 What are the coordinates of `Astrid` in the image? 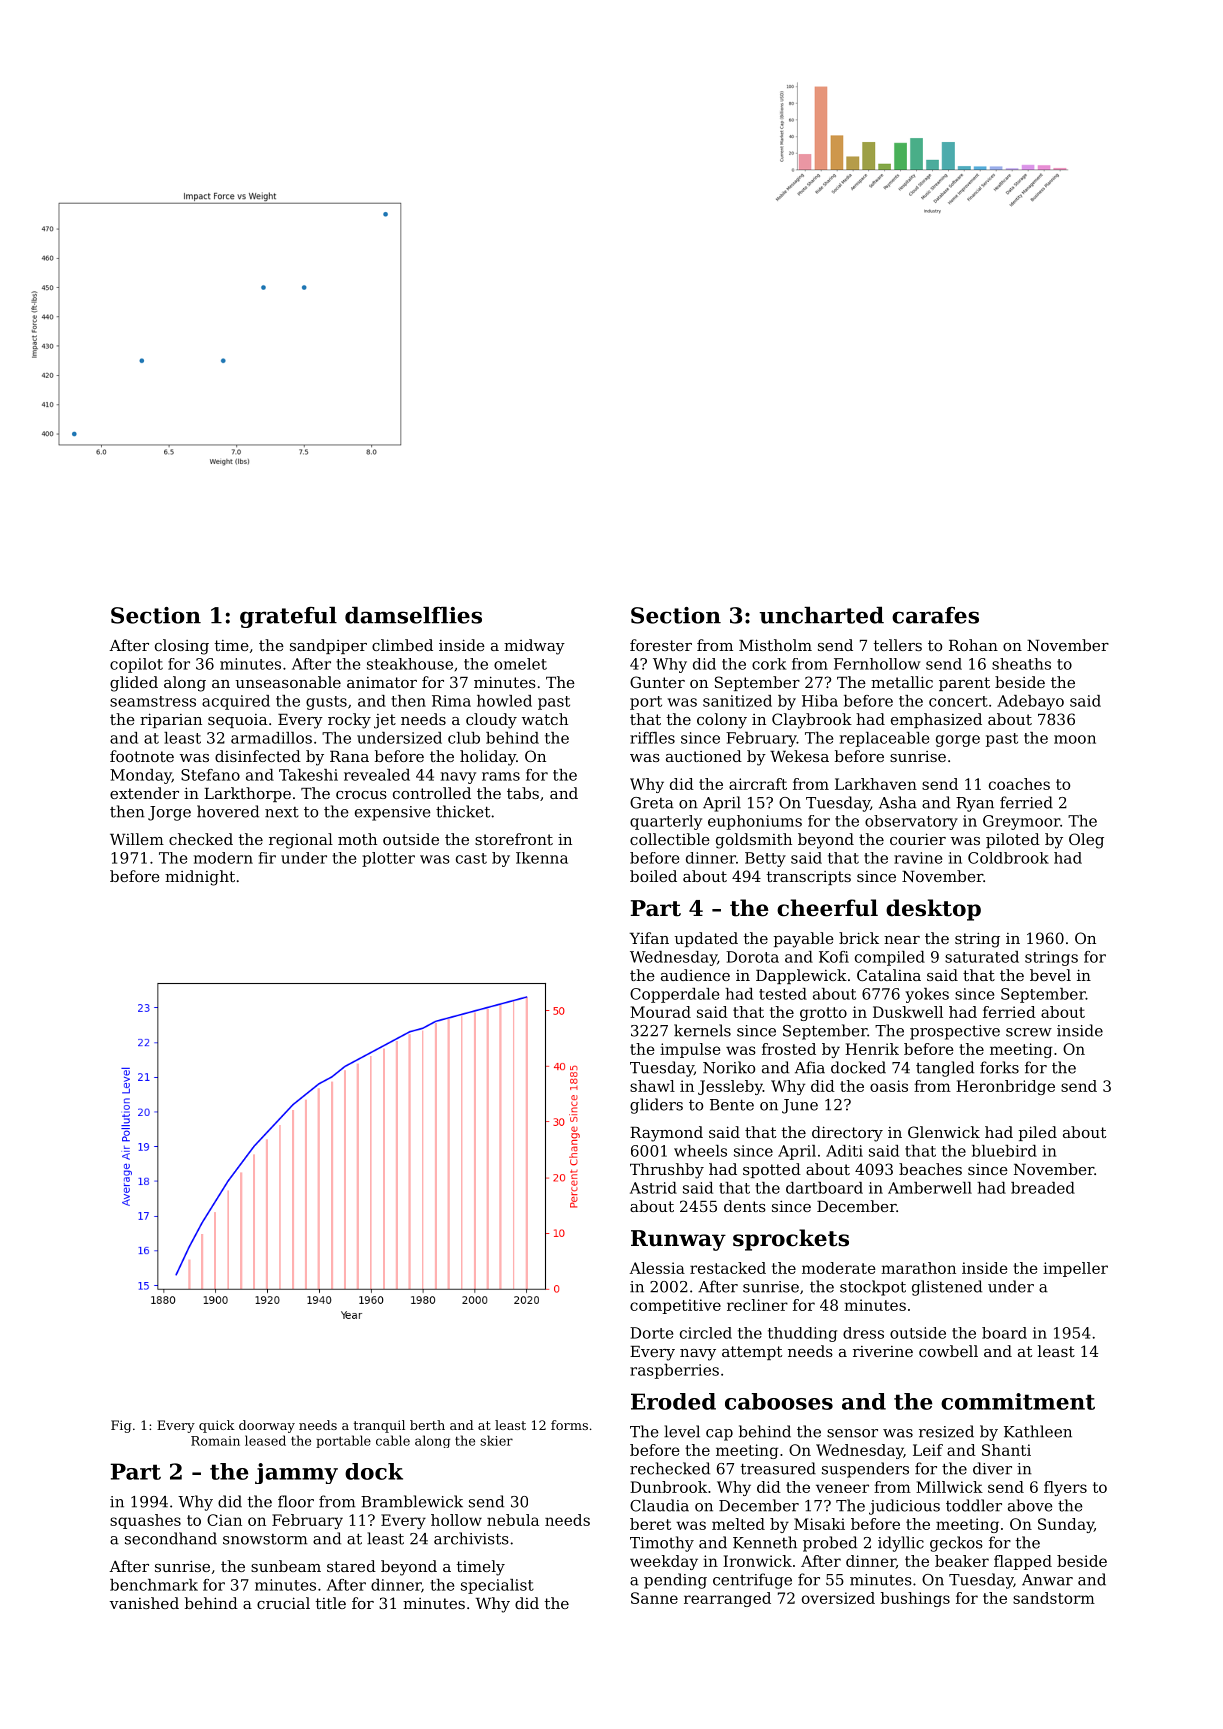 It's located at (653, 1188).
